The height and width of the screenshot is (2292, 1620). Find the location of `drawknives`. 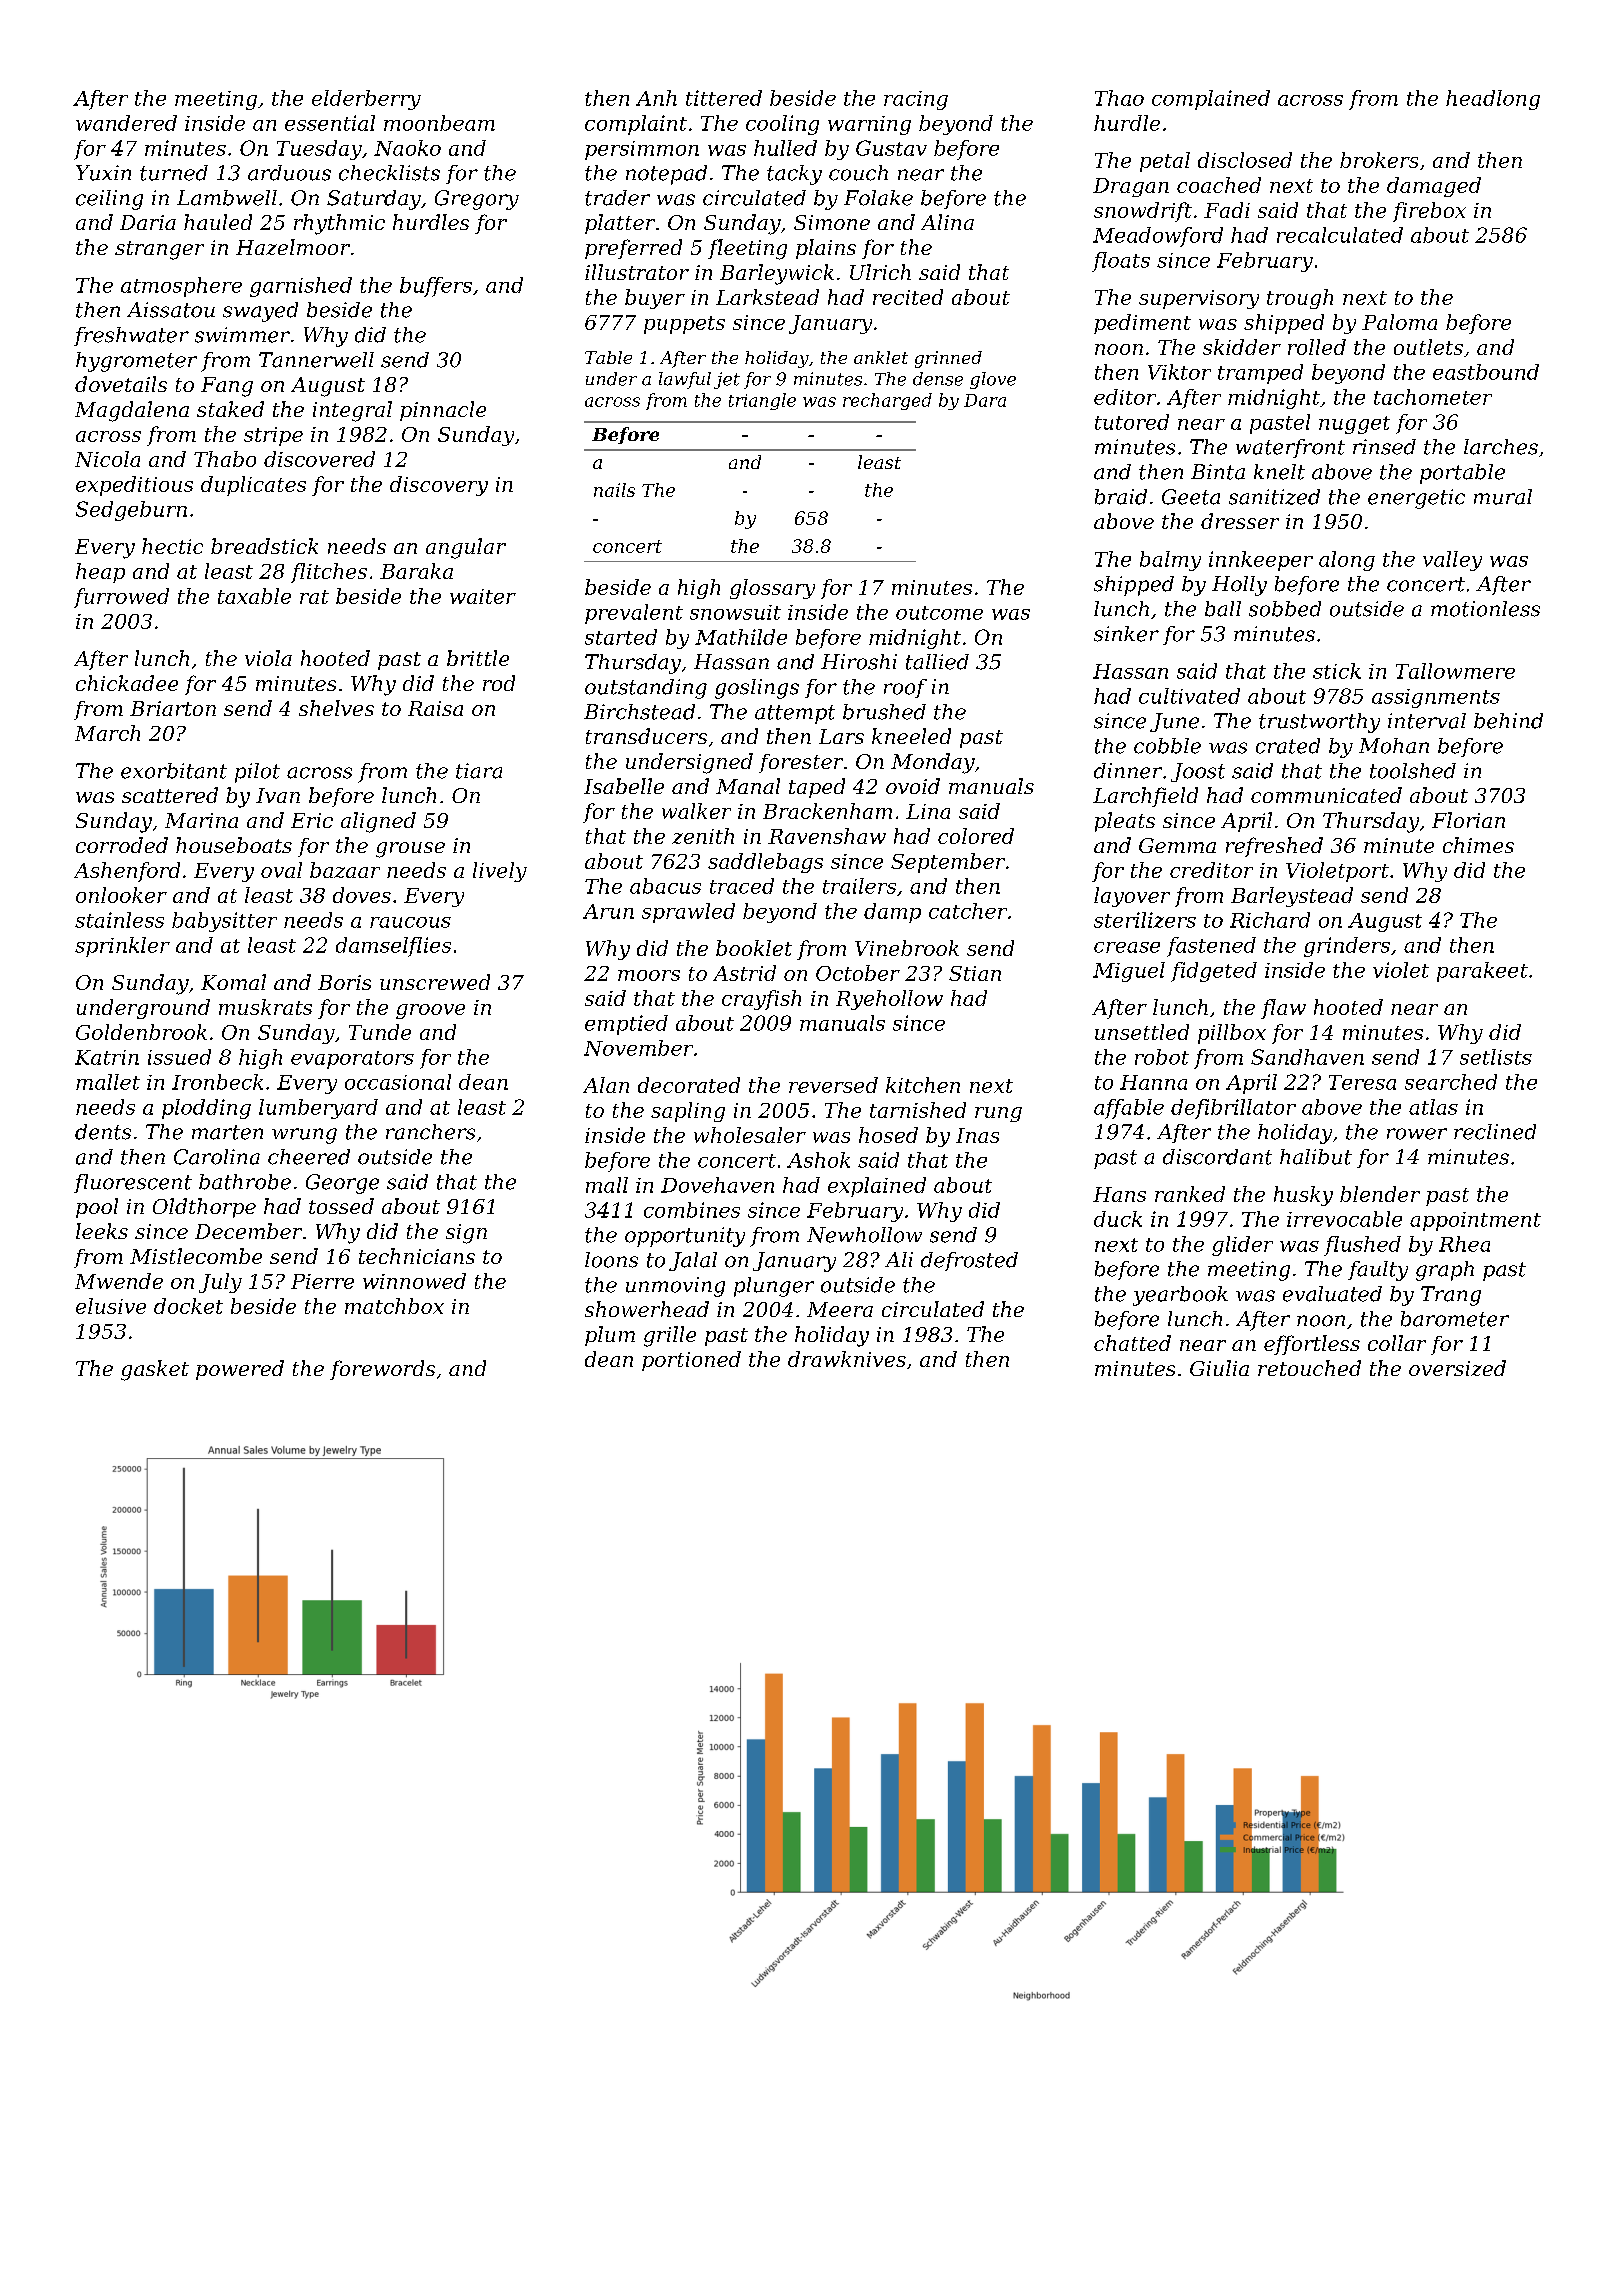

drawknives is located at coordinates (847, 1359).
